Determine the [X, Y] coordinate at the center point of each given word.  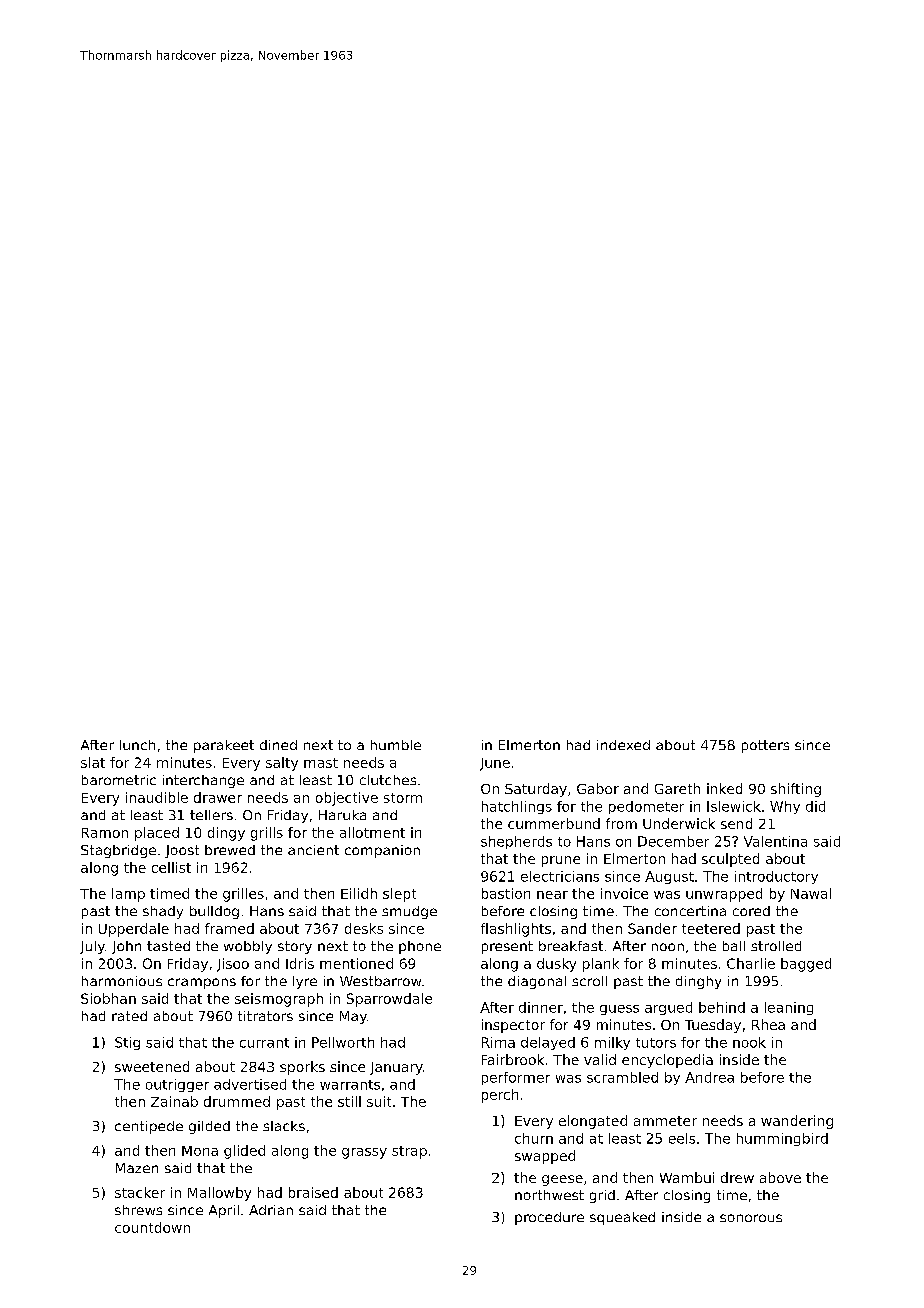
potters [765, 746]
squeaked [622, 1218]
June [495, 764]
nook [749, 1042]
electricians [560, 876]
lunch [137, 745]
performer [516, 1078]
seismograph [279, 1000]
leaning [789, 1008]
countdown [152, 1227]
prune [561, 861]
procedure [549, 1218]
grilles [243, 895]
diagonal [537, 982]
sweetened [152, 1066]
